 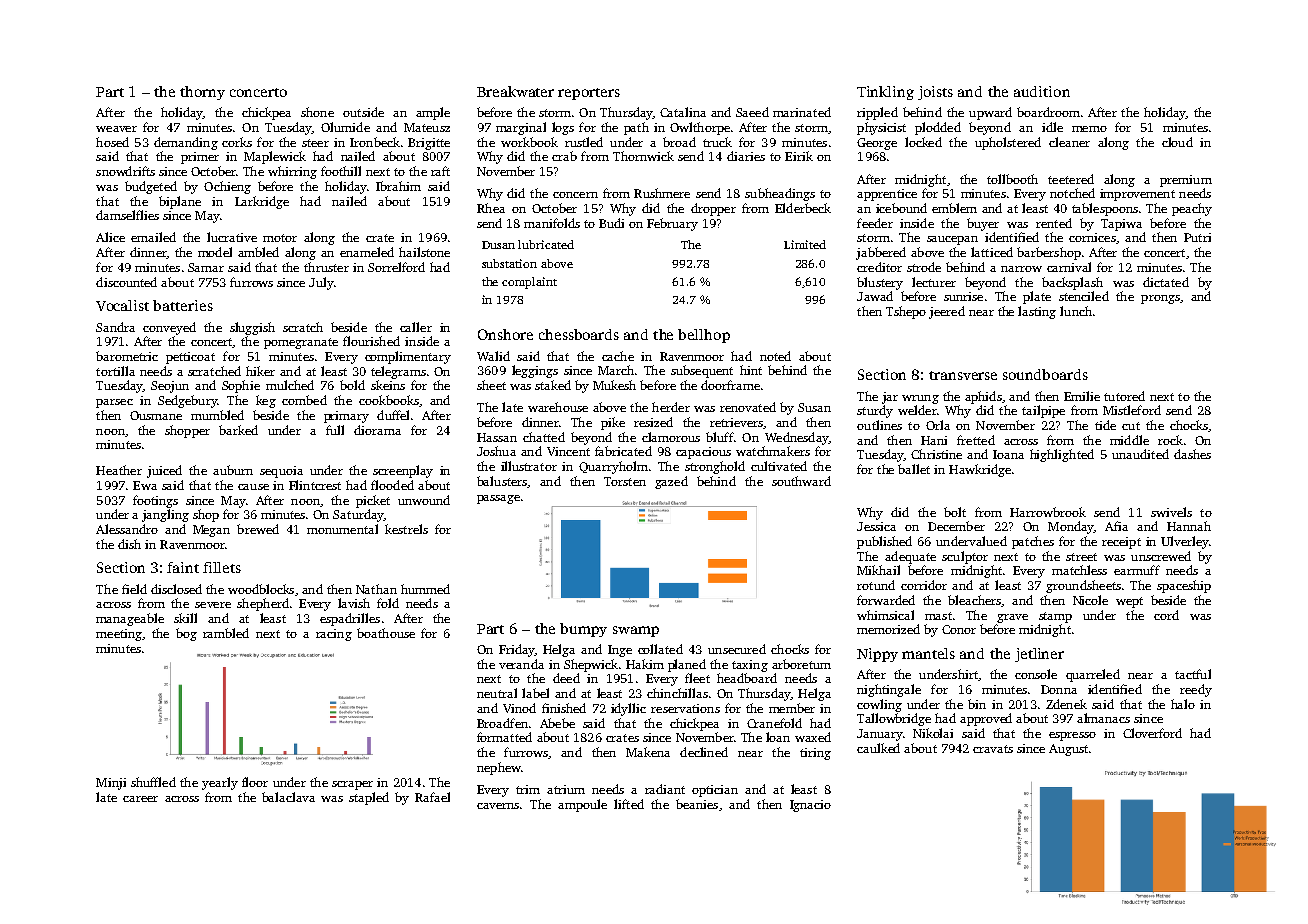 I want to click on Ochieng, so click(x=227, y=187).
